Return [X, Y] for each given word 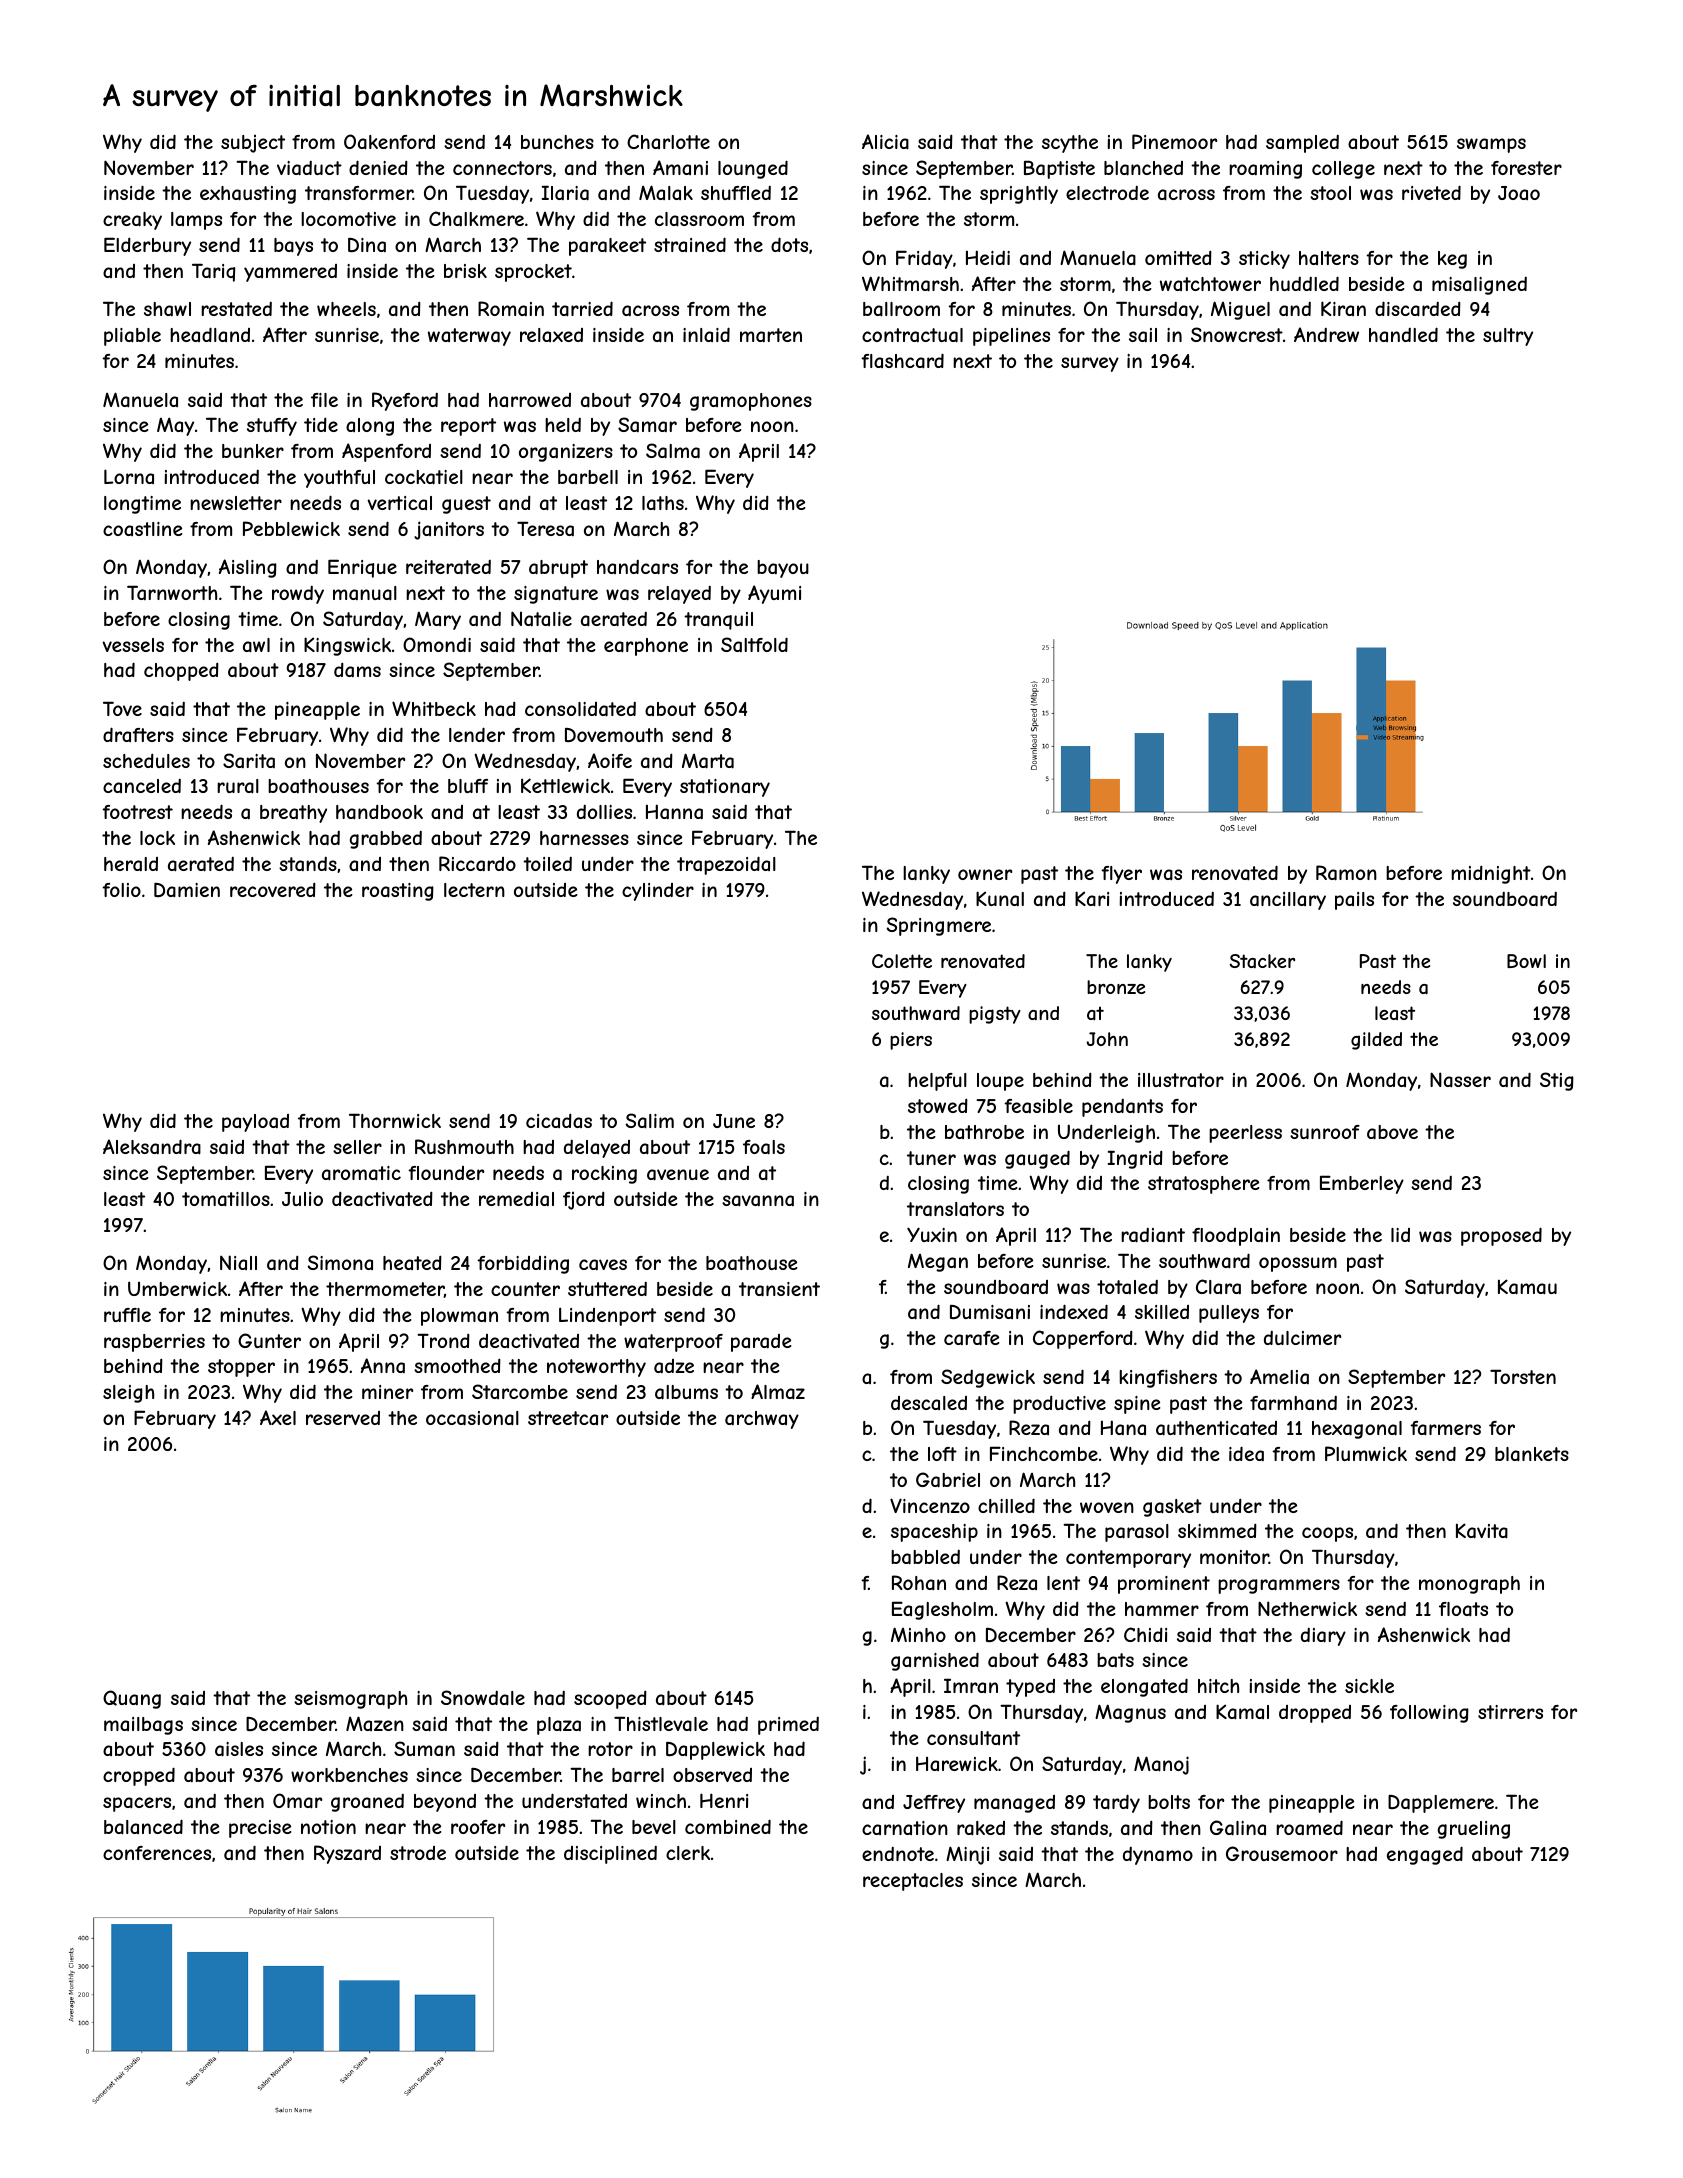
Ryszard [347, 1854]
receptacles [913, 1882]
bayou [783, 569]
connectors [502, 168]
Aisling [248, 568]
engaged [1425, 1855]
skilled [1162, 1312]
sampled [1302, 144]
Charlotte [668, 141]
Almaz [778, 1392]
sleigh [128, 1394]
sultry [1508, 337]
